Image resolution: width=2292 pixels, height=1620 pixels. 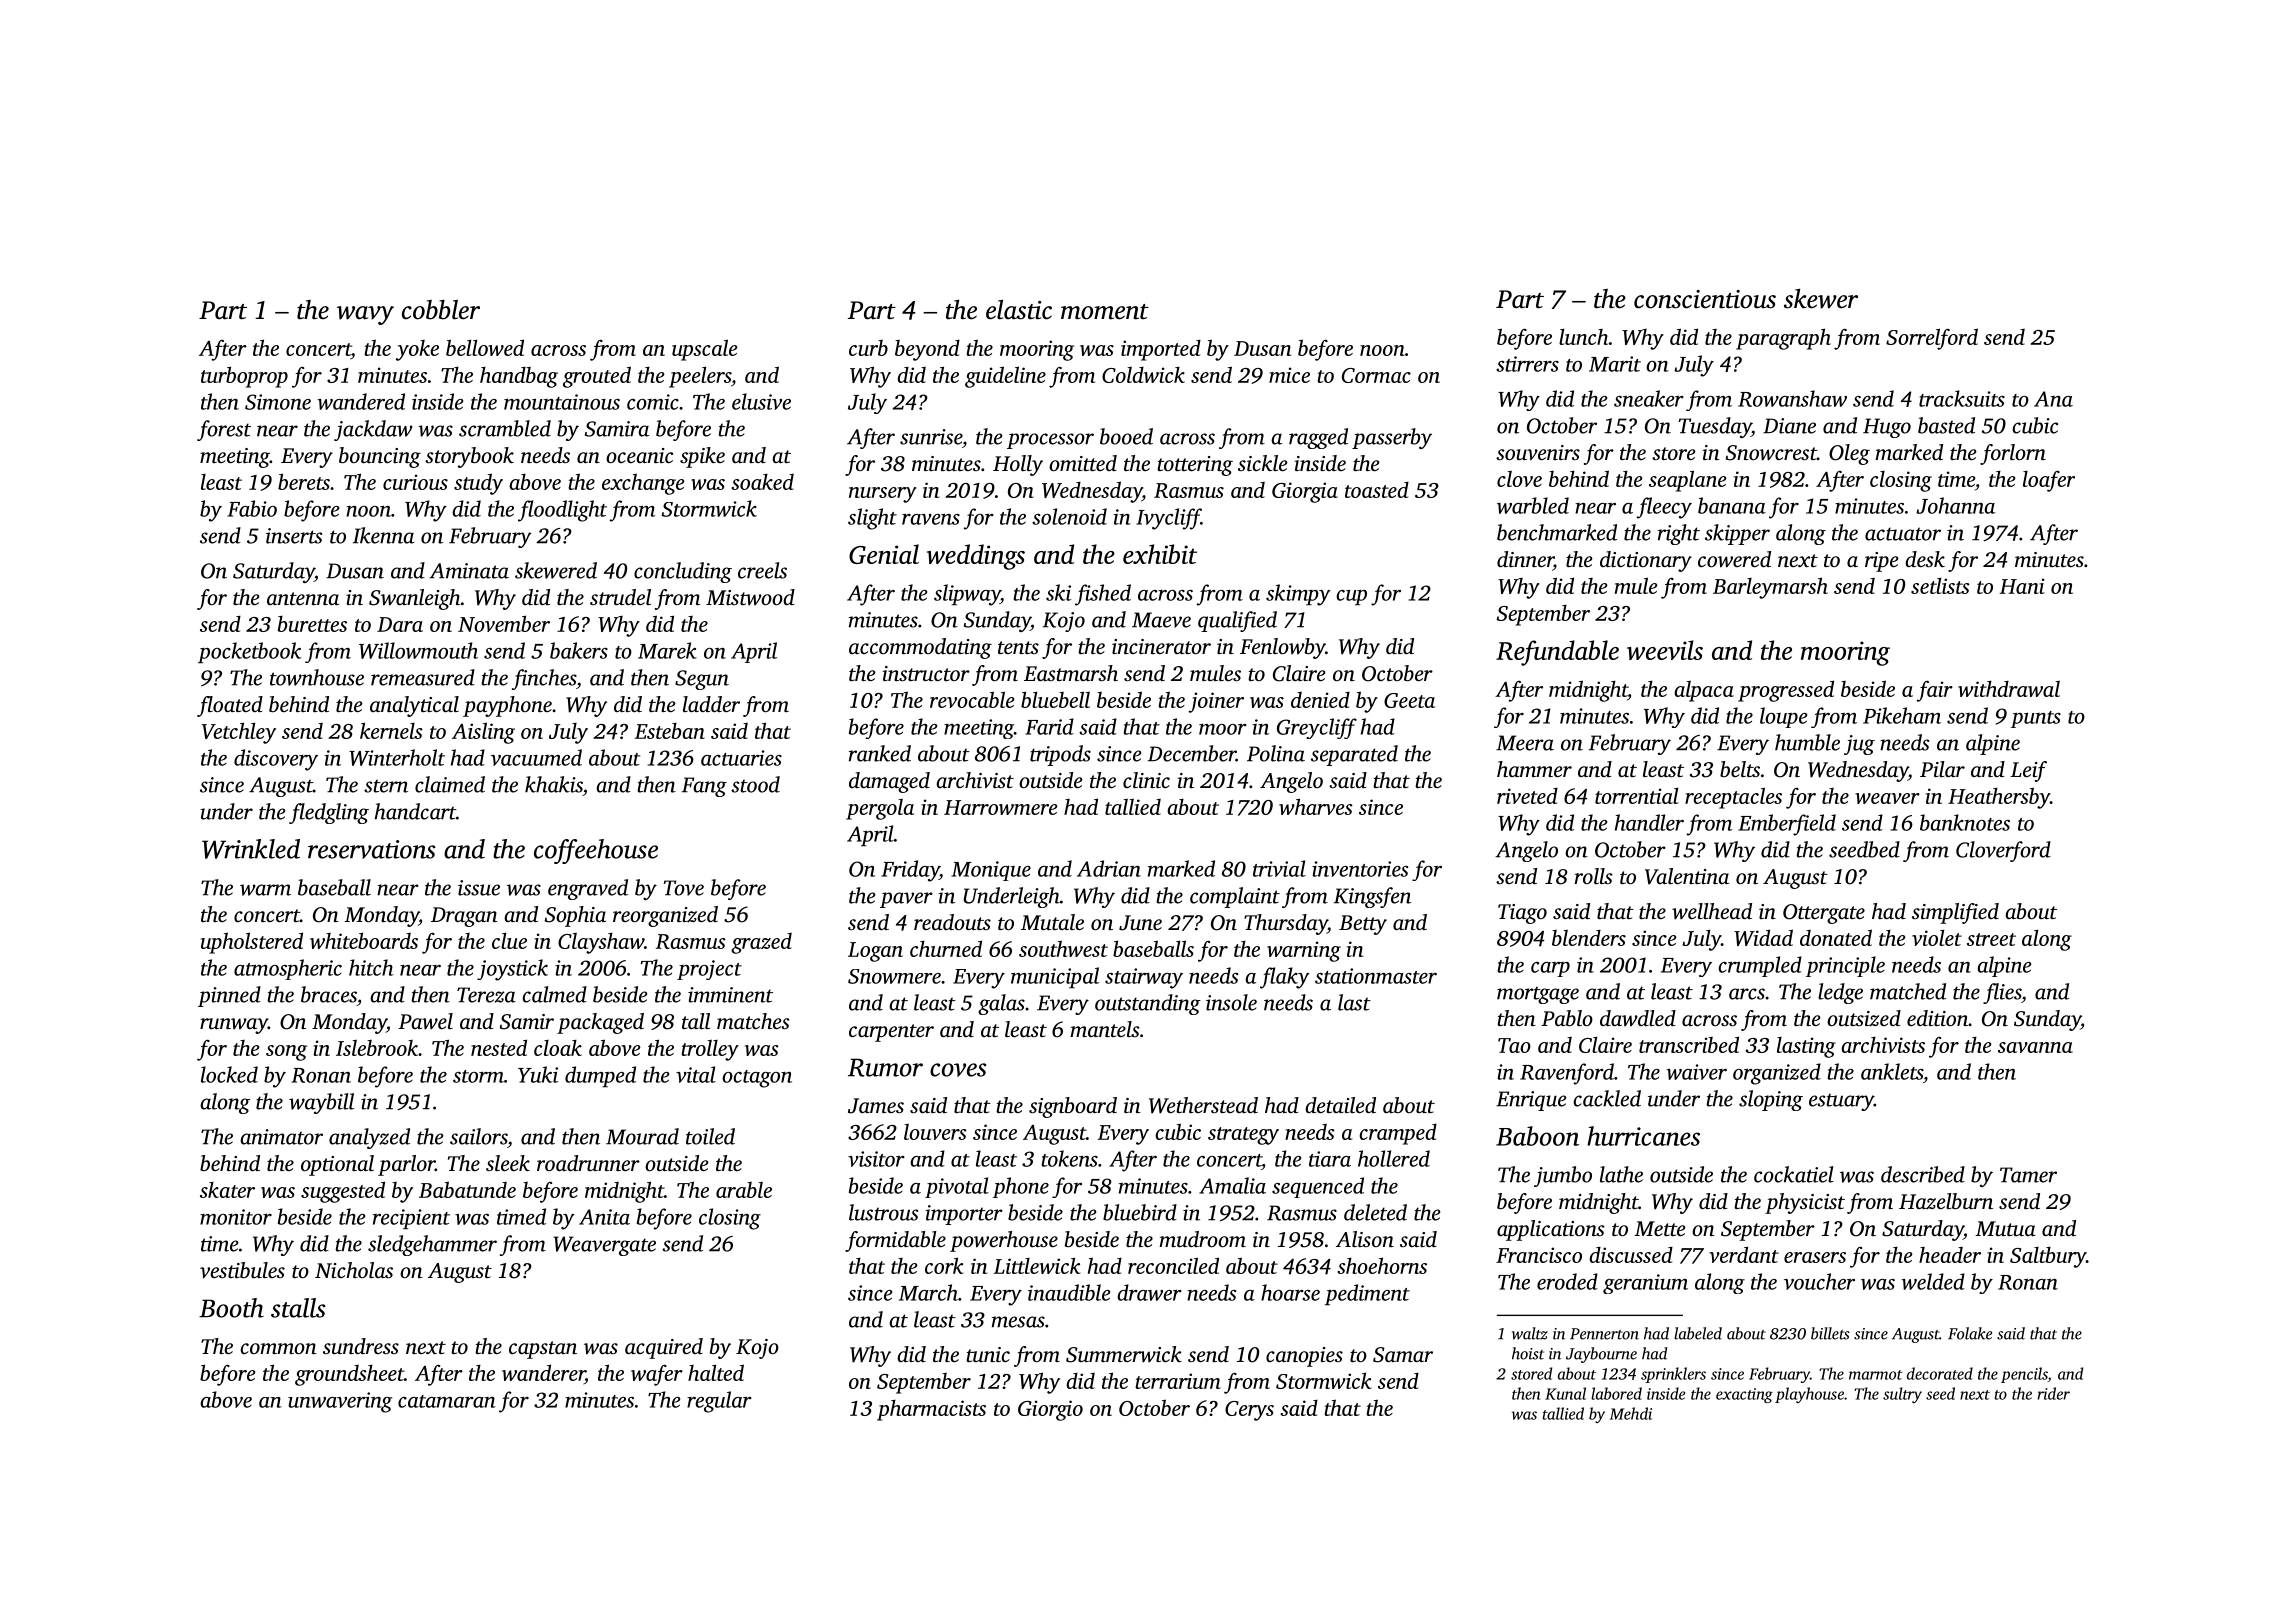 What do you see at coordinates (1376, 375) in the document?
I see `Cormac` at bounding box center [1376, 375].
